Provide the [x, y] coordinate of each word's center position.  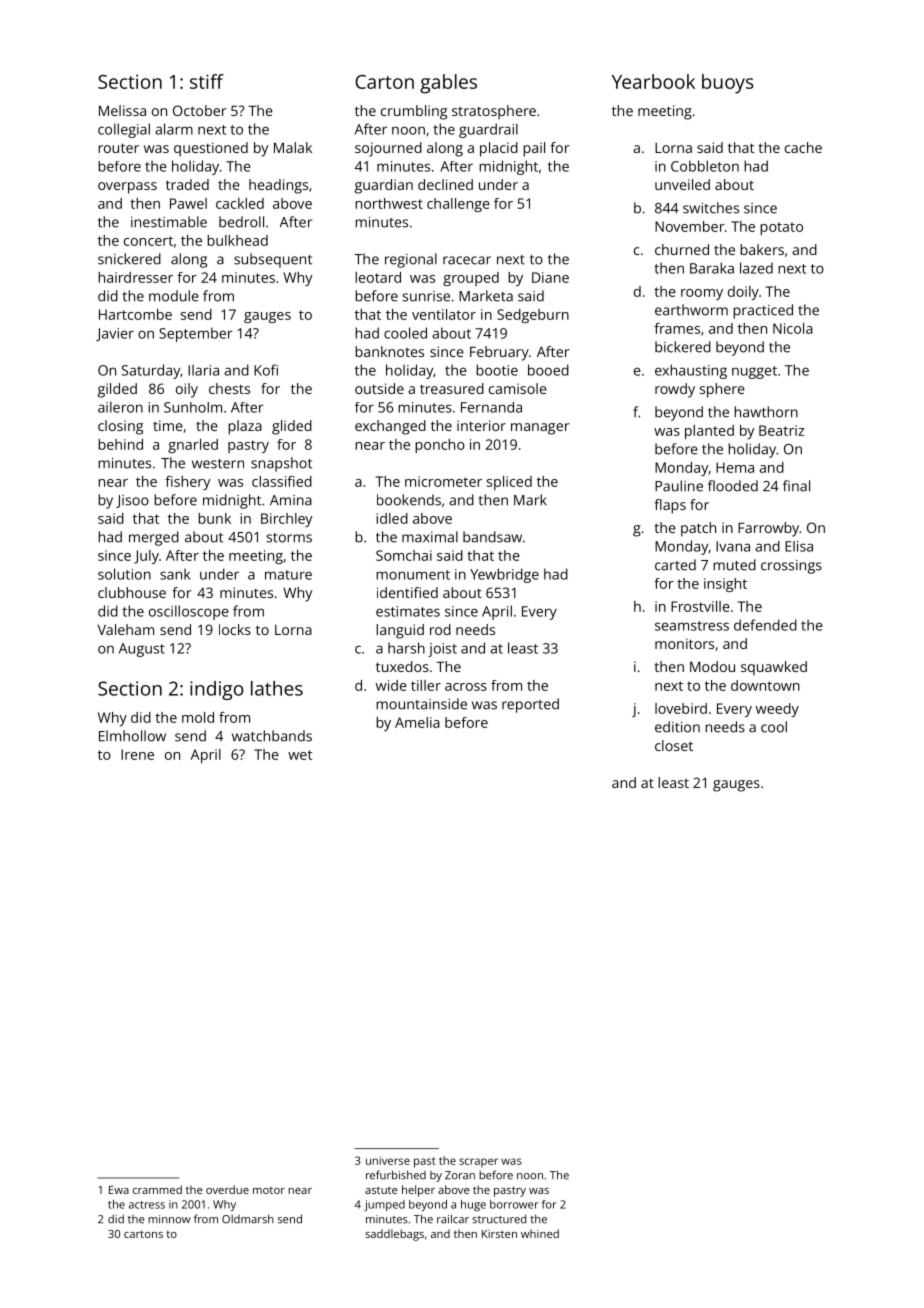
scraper [478, 1162]
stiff [207, 81]
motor [269, 1190]
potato [781, 228]
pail [534, 149]
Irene [137, 754]
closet [674, 745]
